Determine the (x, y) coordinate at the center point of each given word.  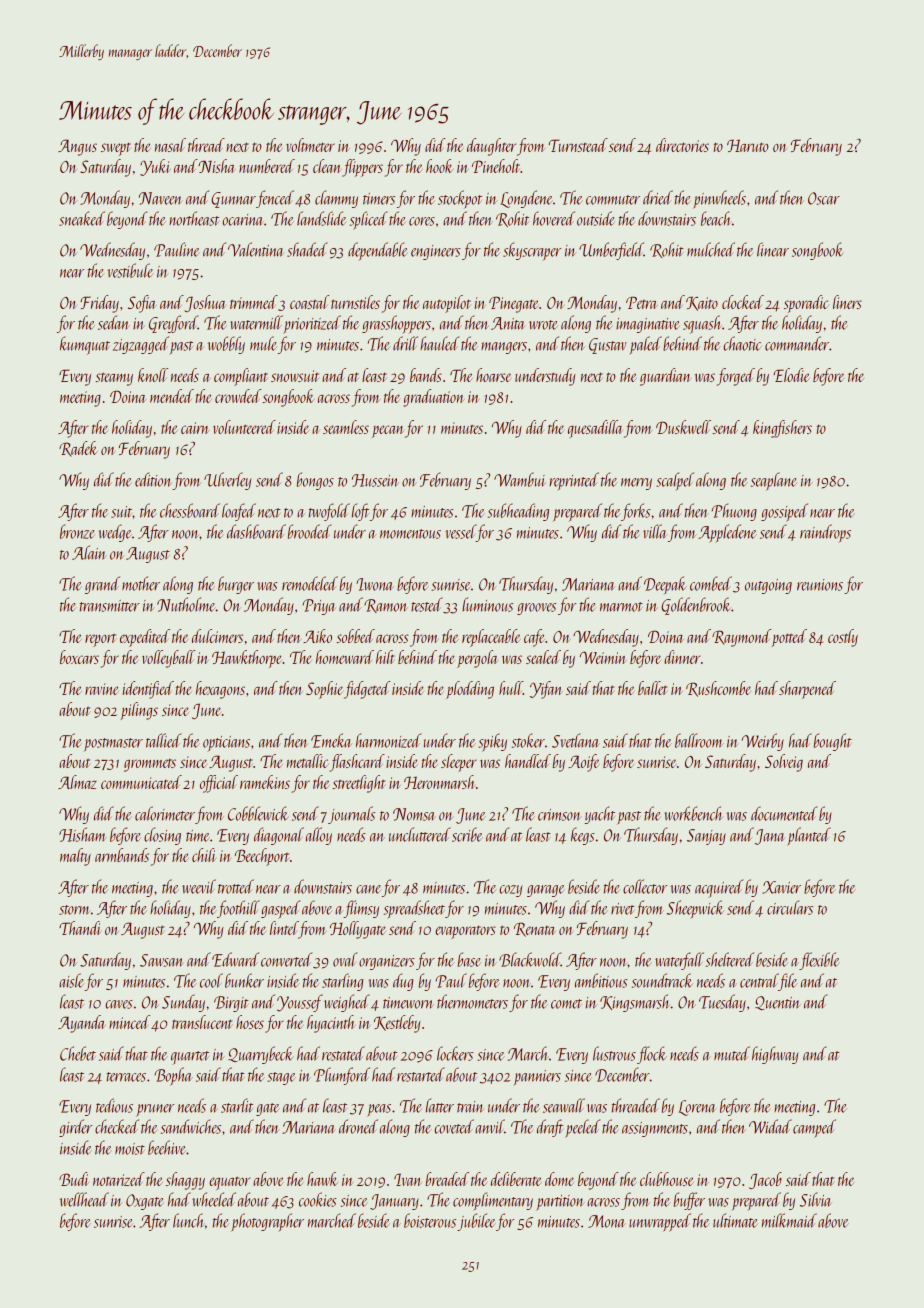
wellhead (84, 1199)
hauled (439, 343)
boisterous (430, 1220)
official (219, 784)
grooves (536, 609)
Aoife (583, 763)
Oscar (824, 198)
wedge (115, 533)
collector (645, 886)
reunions (820, 585)
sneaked (82, 218)
